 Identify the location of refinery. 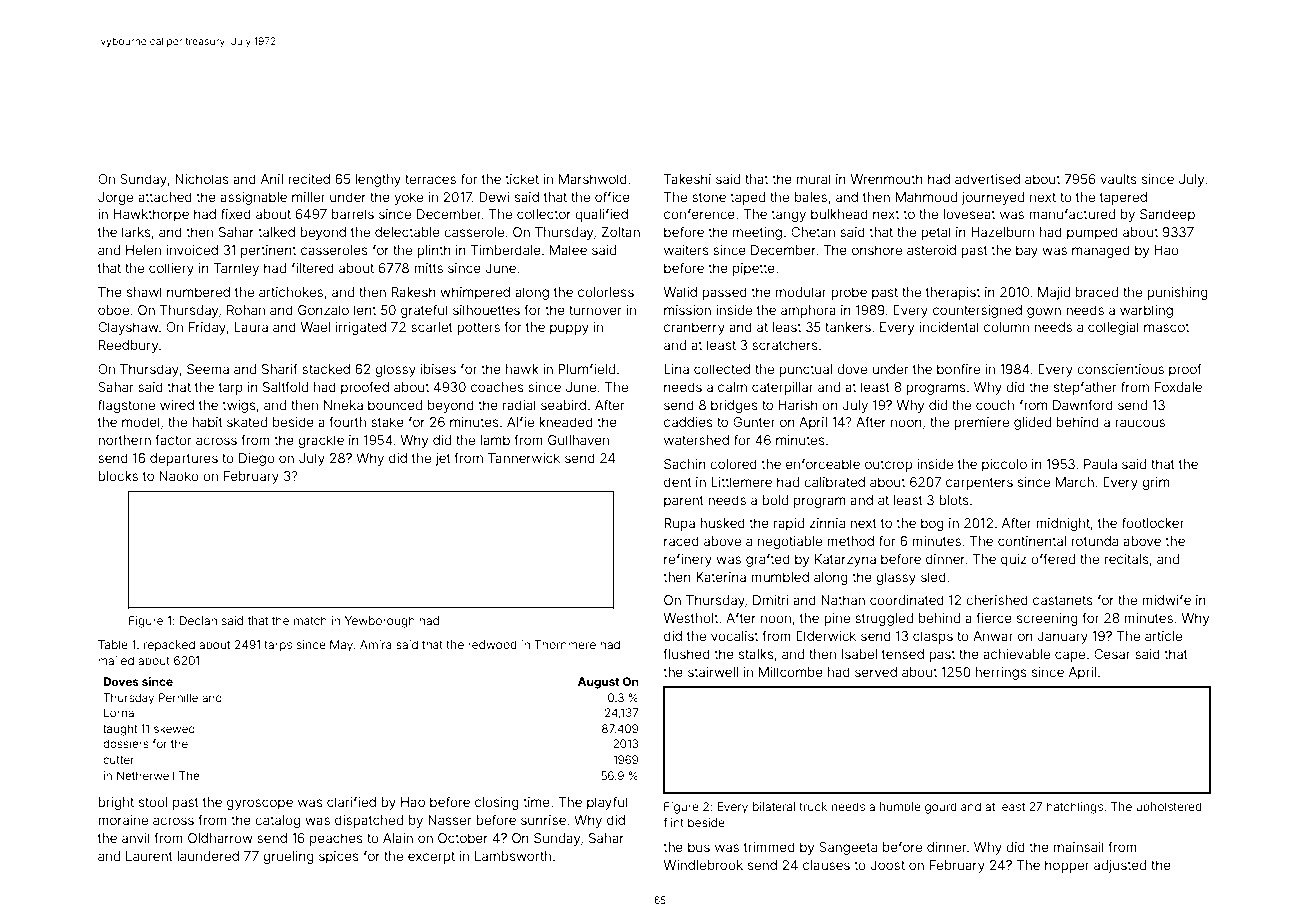
(688, 560).
